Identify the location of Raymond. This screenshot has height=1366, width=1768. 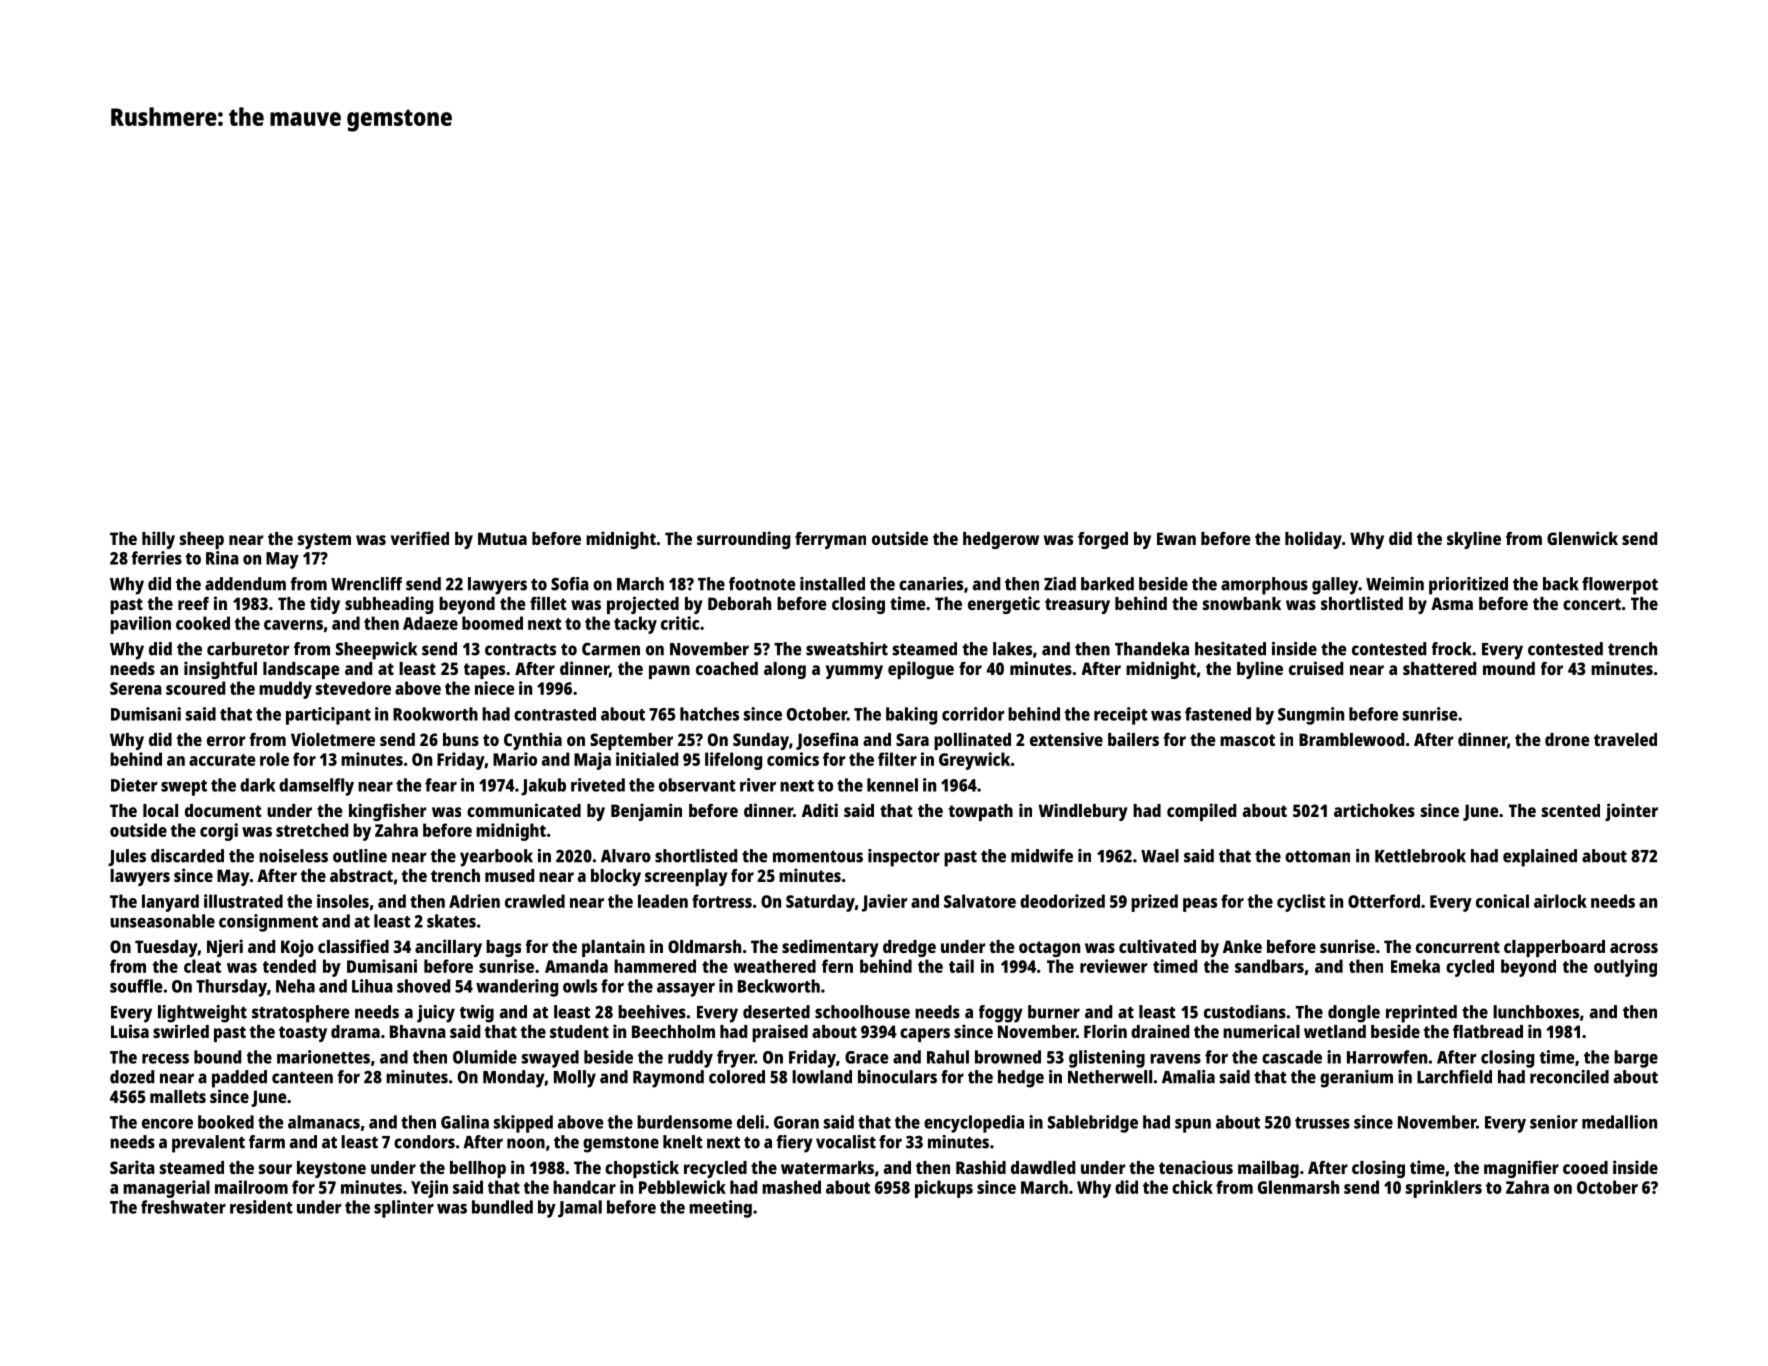
(668, 1079).
